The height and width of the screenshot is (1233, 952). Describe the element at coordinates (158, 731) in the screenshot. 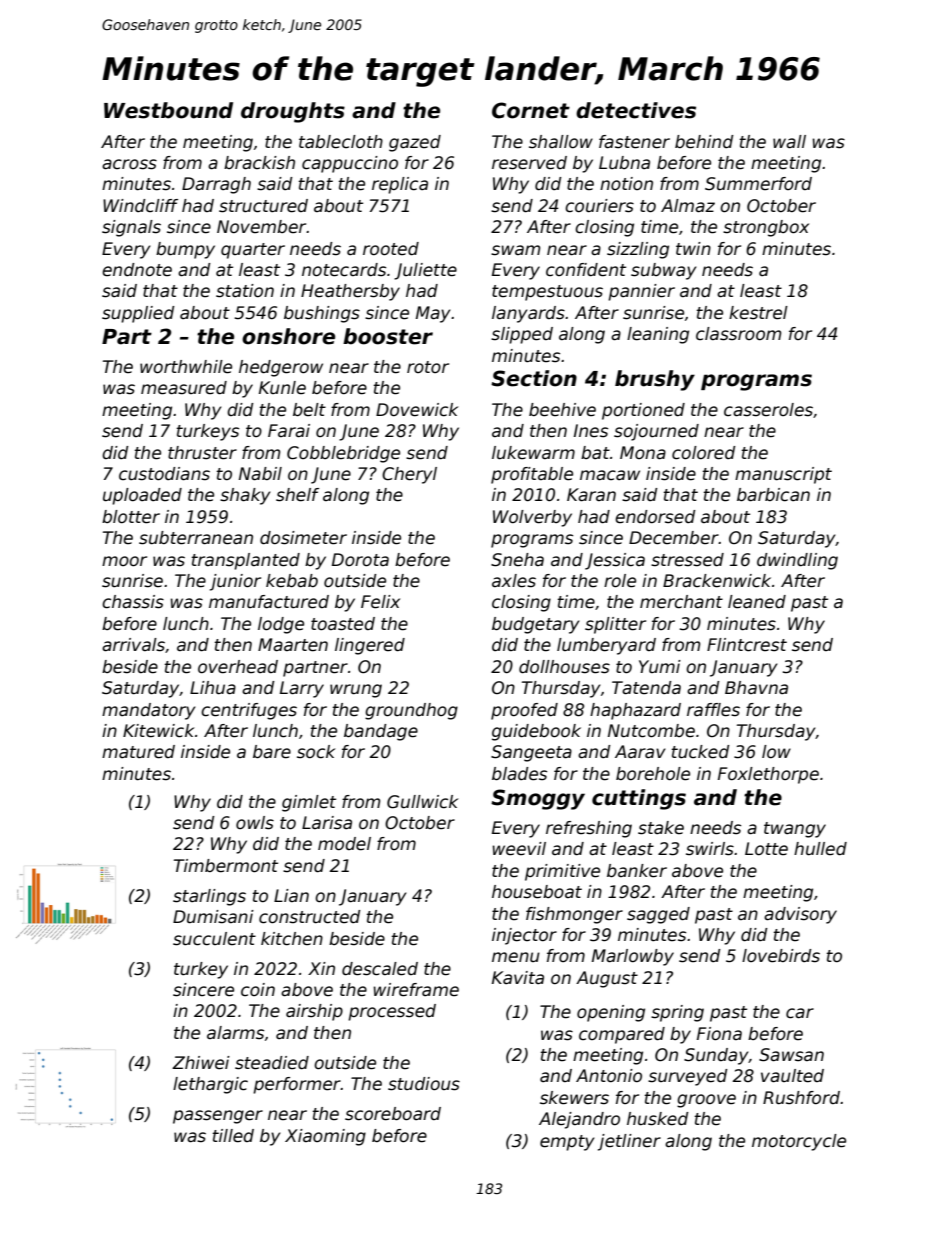

I see `Kitewick` at that location.
